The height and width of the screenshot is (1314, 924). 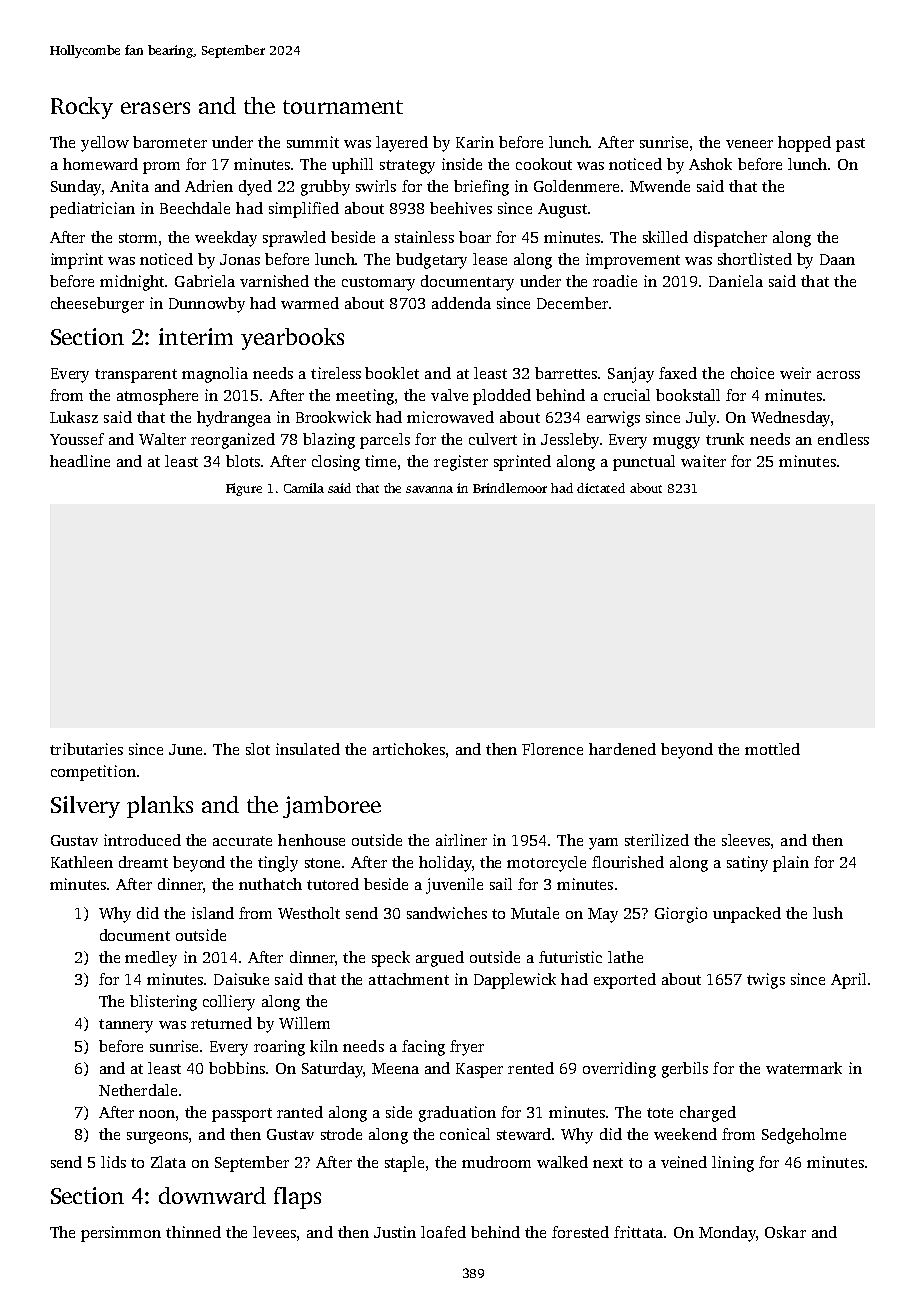 What do you see at coordinates (461, 840) in the screenshot?
I see `airliner` at bounding box center [461, 840].
